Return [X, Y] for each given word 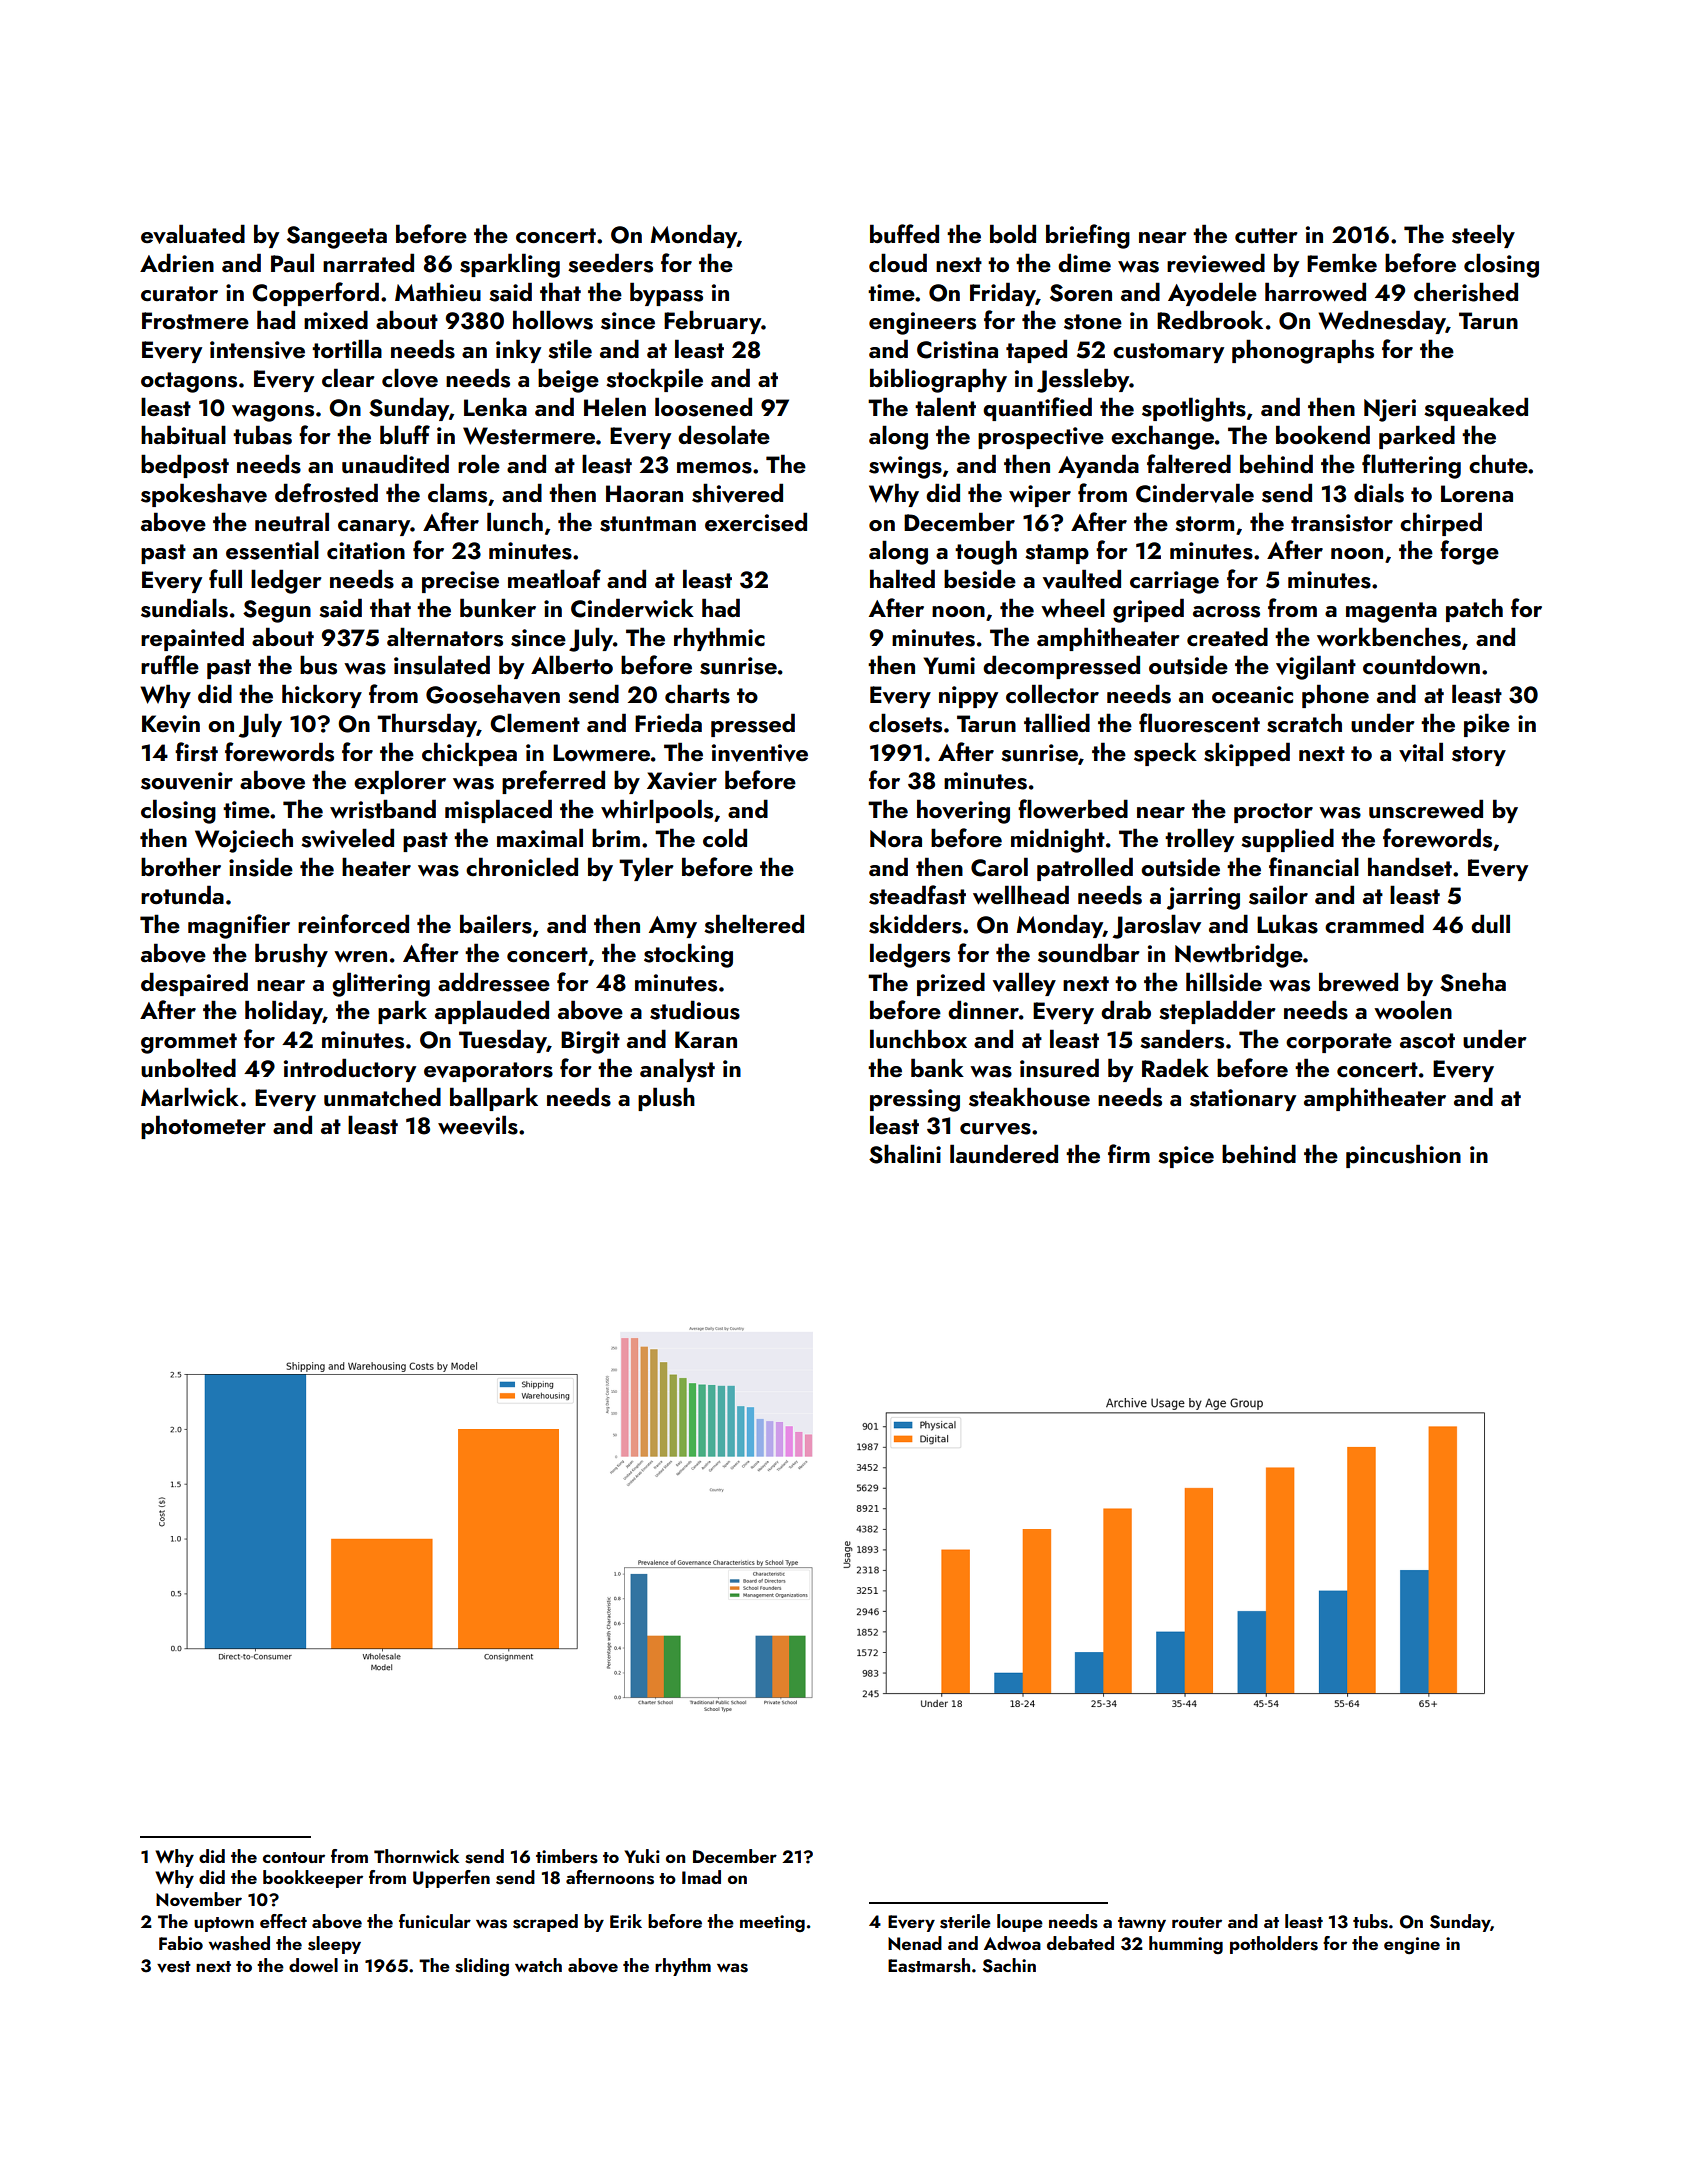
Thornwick [416, 1856]
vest [174, 1967]
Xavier [682, 781]
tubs [1370, 1921]
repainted [192, 639]
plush [666, 1099]
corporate [1339, 1043]
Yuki [642, 1856]
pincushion [1403, 1156]
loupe [1020, 1923]
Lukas [1287, 924]
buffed [904, 233]
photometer [203, 1127]
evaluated [193, 234]
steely [1483, 236]
